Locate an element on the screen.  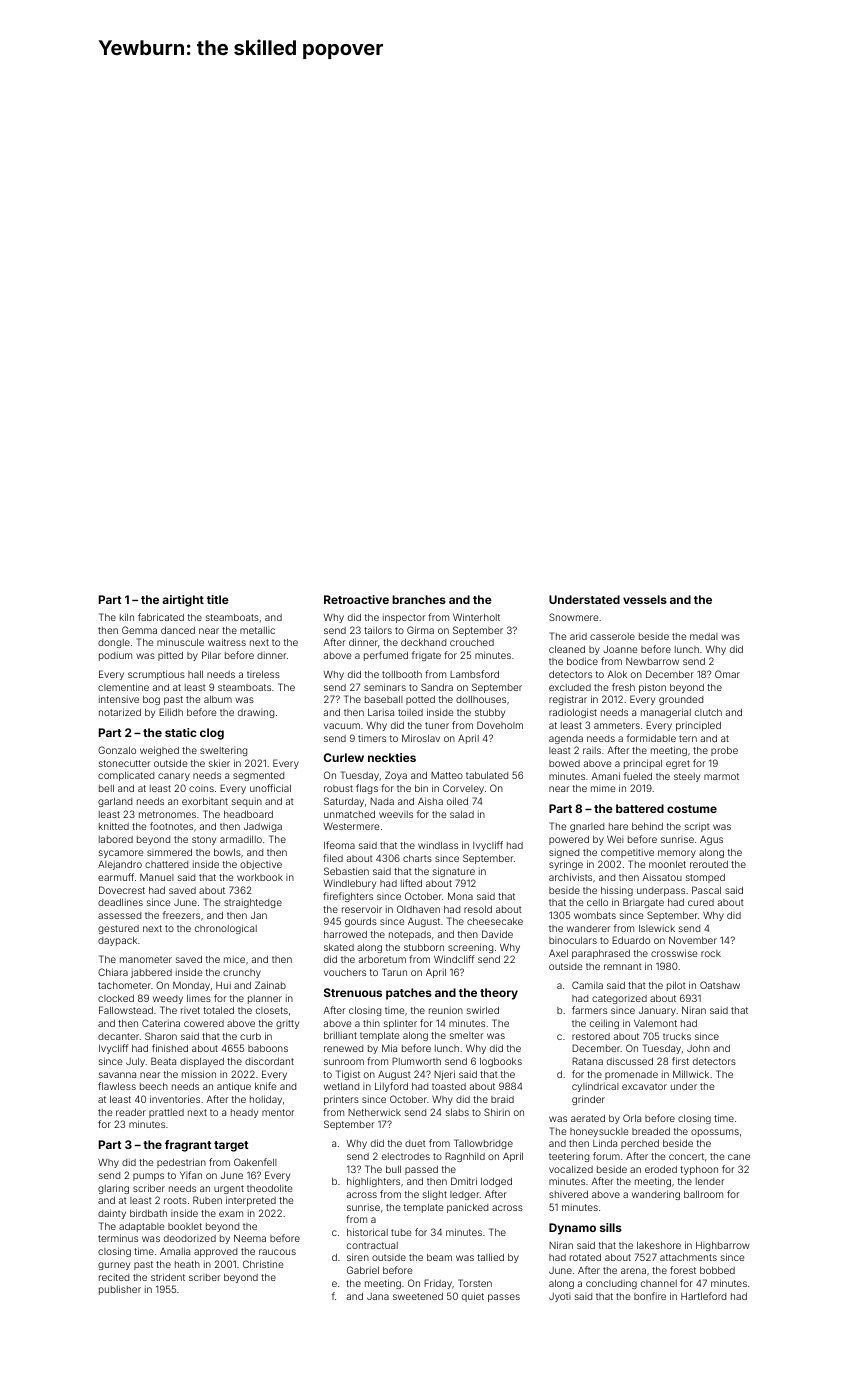
casserole is located at coordinates (612, 636).
